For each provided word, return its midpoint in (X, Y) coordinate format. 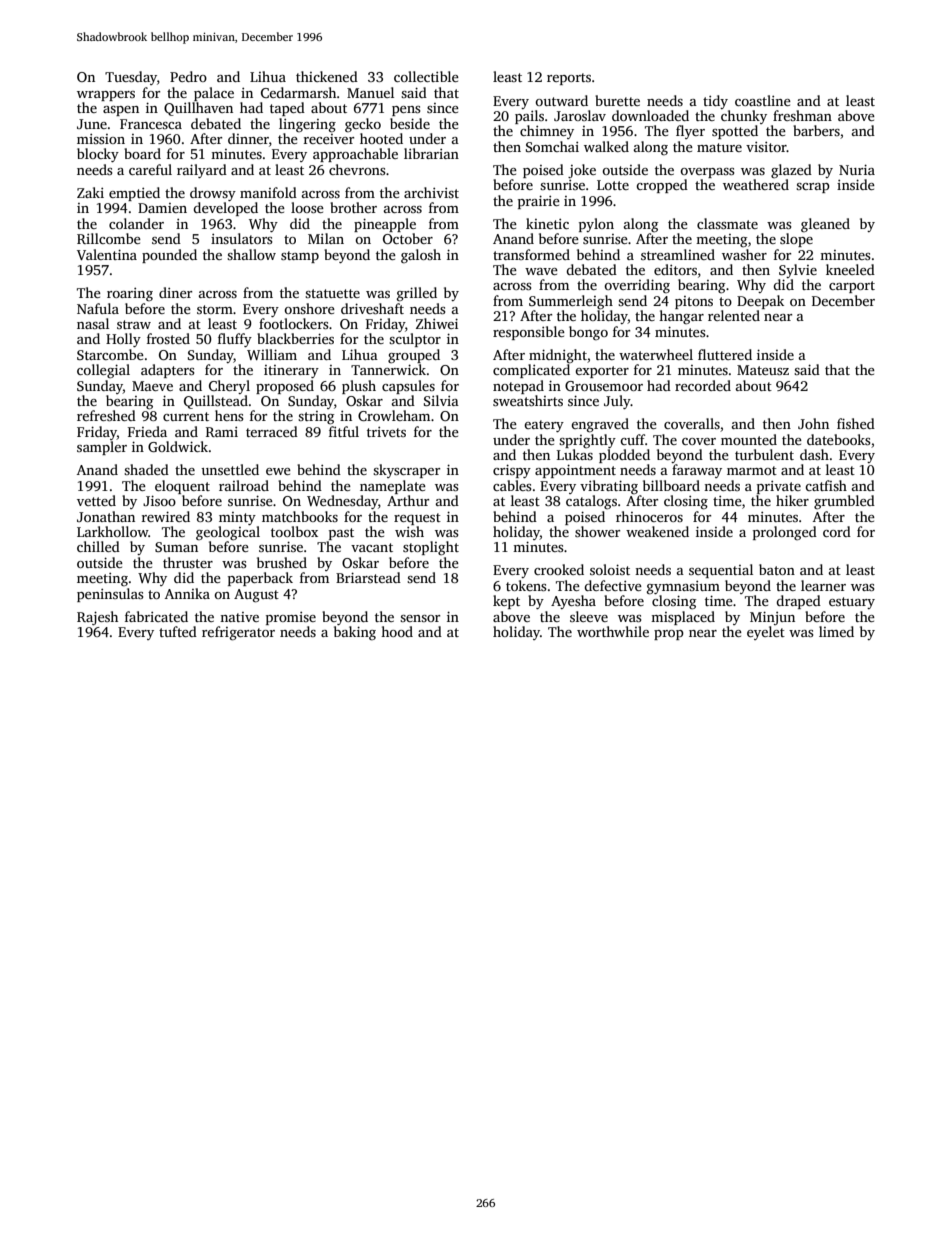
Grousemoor (604, 386)
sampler (102, 448)
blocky (98, 155)
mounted (749, 439)
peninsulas (110, 595)
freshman (802, 115)
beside (410, 123)
